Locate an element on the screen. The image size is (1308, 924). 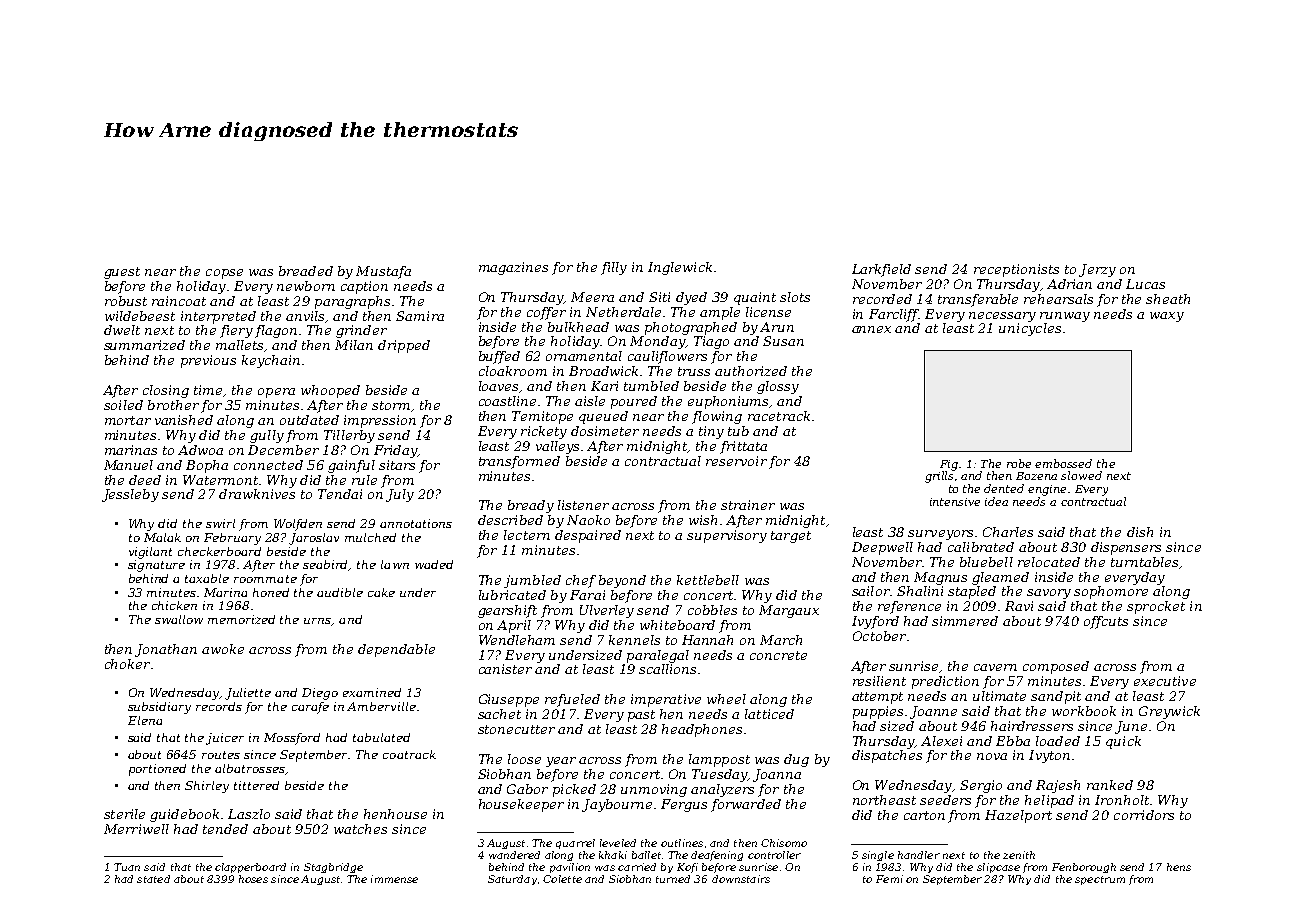
stated is located at coordinates (153, 879).
